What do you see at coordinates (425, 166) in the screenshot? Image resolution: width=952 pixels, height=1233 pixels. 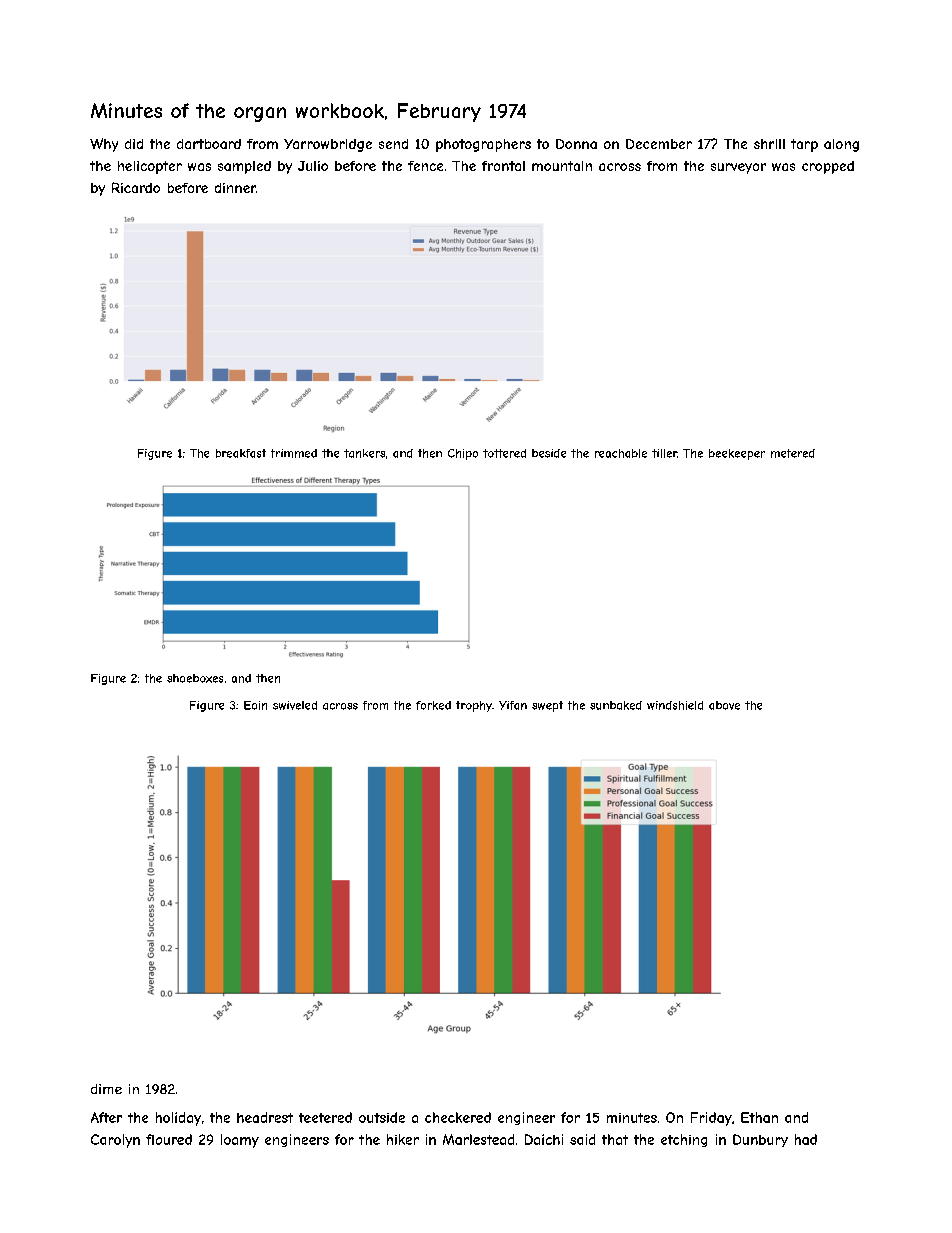 I see `fence` at bounding box center [425, 166].
